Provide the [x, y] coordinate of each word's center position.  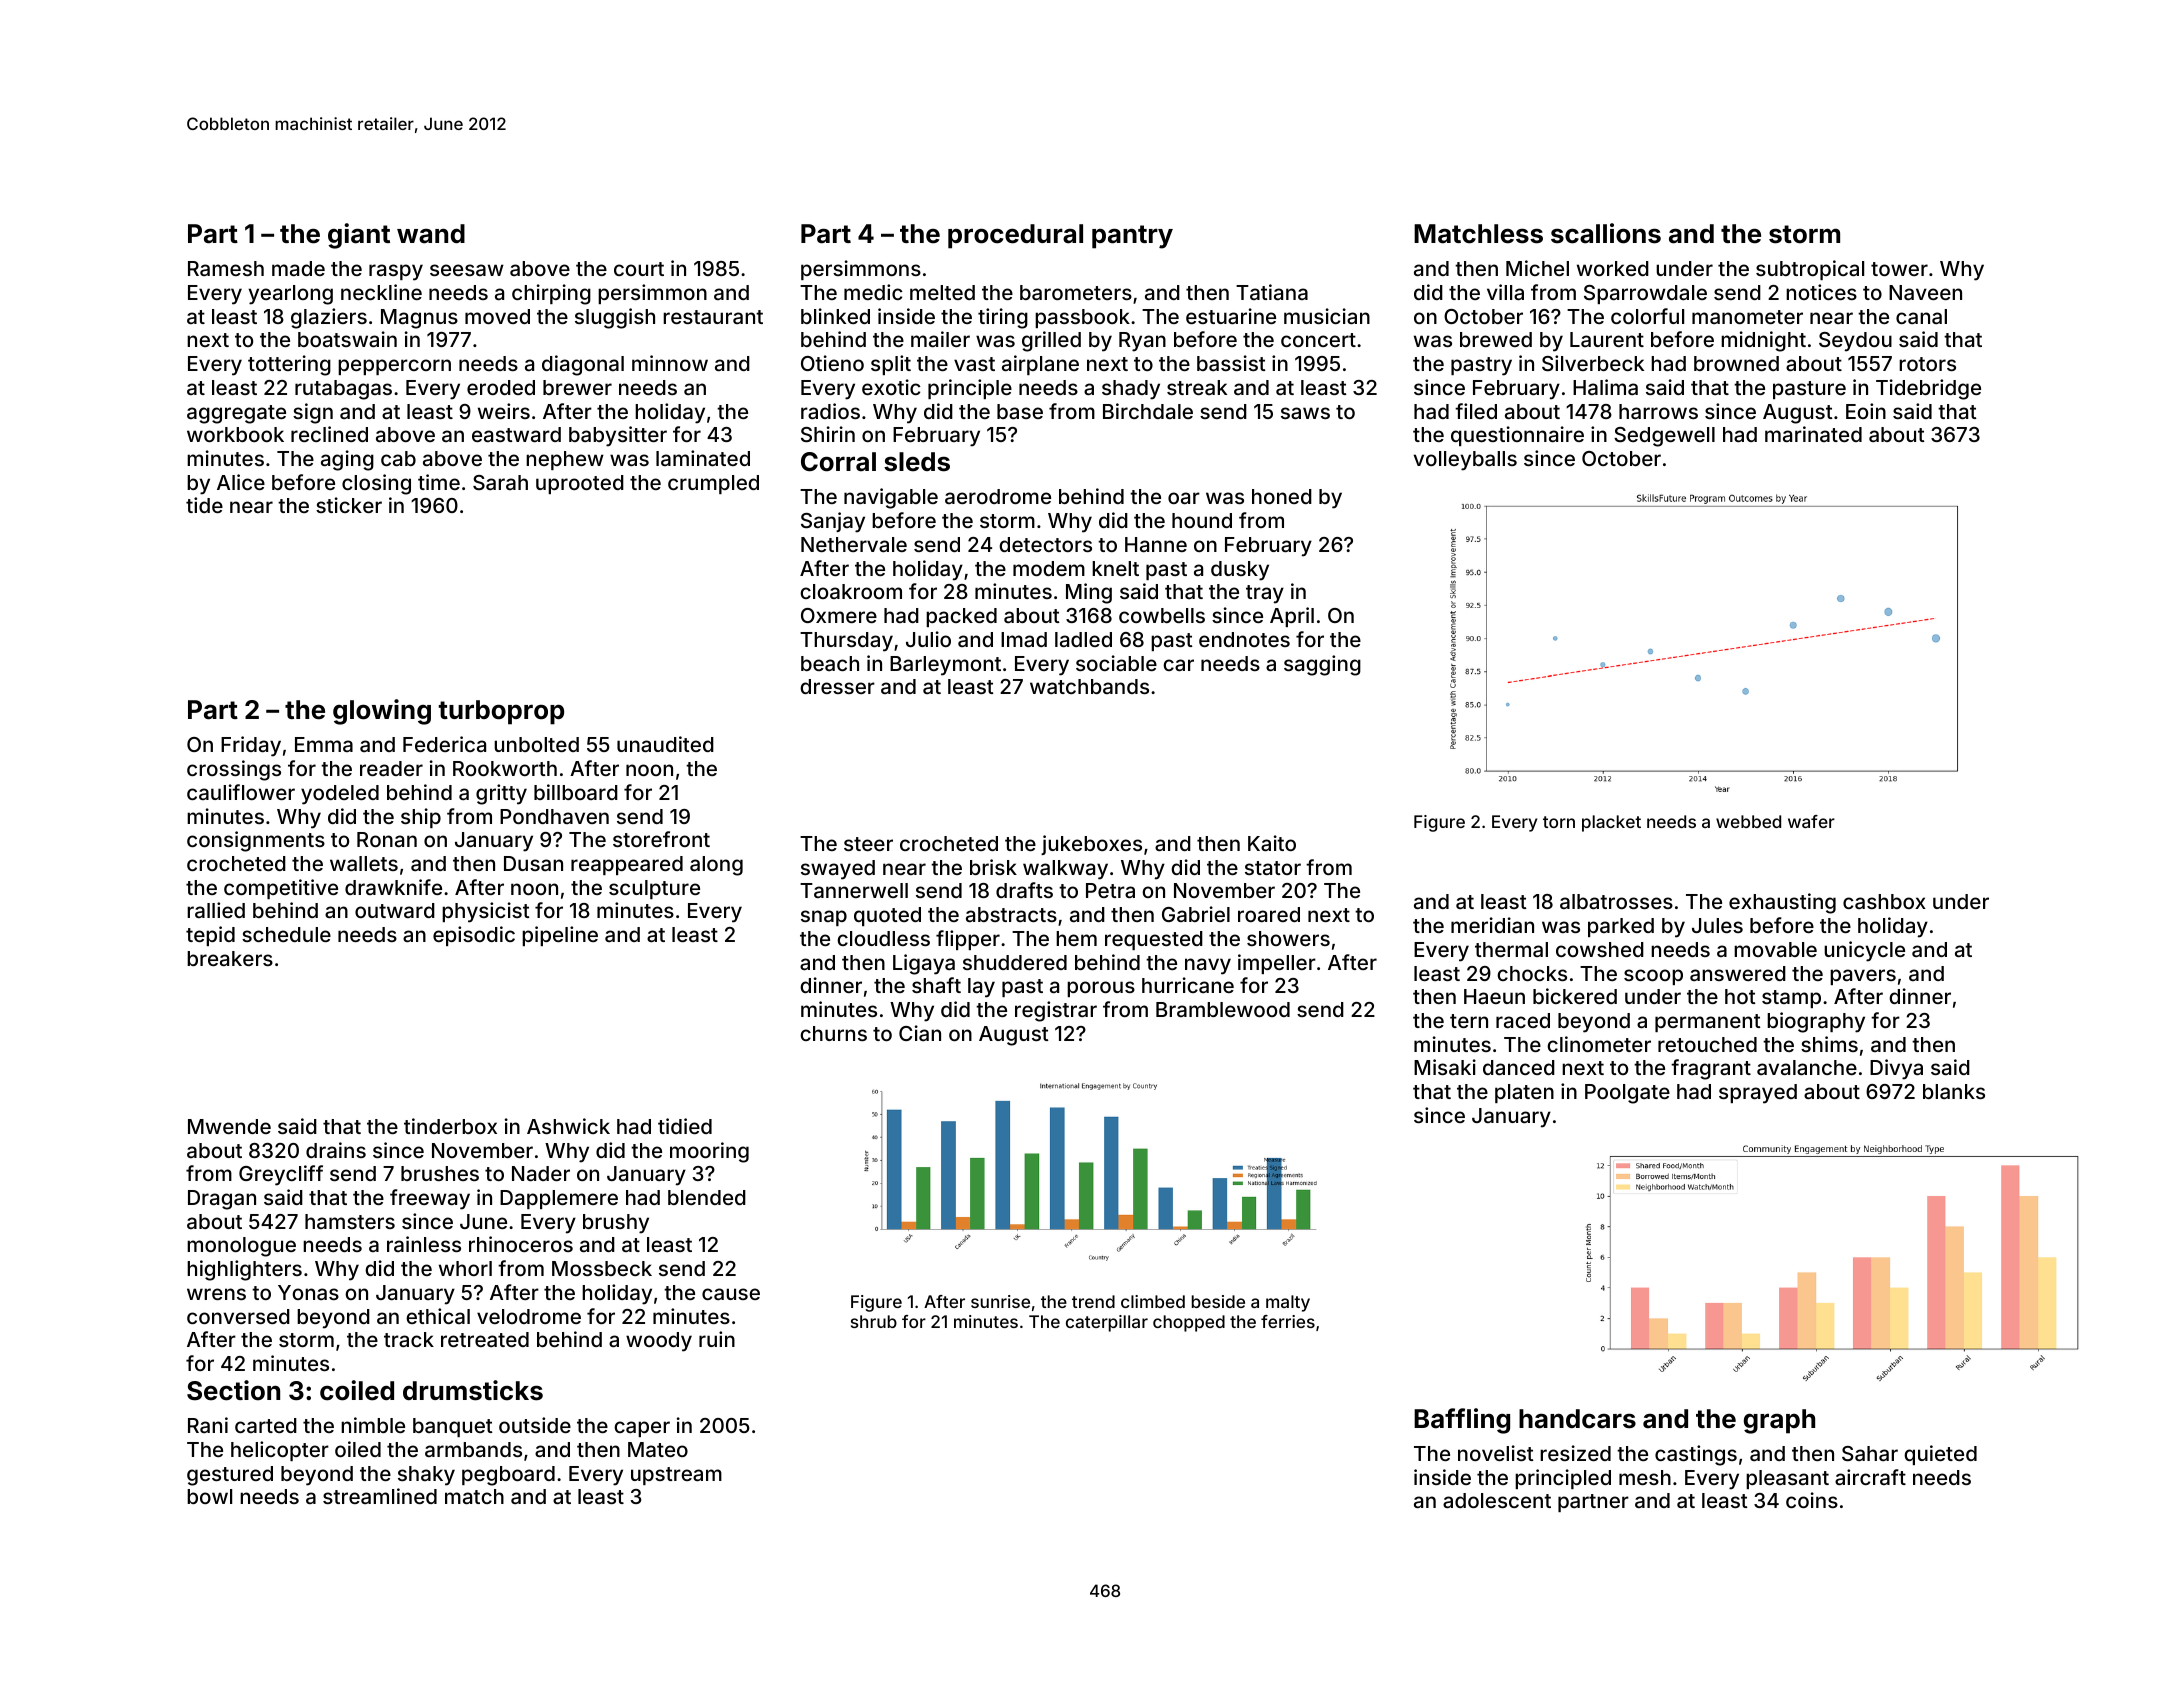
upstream [676, 1476]
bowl [209, 1496]
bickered [1575, 996]
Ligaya [924, 964]
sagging [1322, 665]
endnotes [1244, 639]
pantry [1132, 237]
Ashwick [568, 1126]
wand [431, 234]
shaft [936, 985]
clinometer [1599, 1044]
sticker [349, 505]
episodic [474, 936]
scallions [1606, 233]
